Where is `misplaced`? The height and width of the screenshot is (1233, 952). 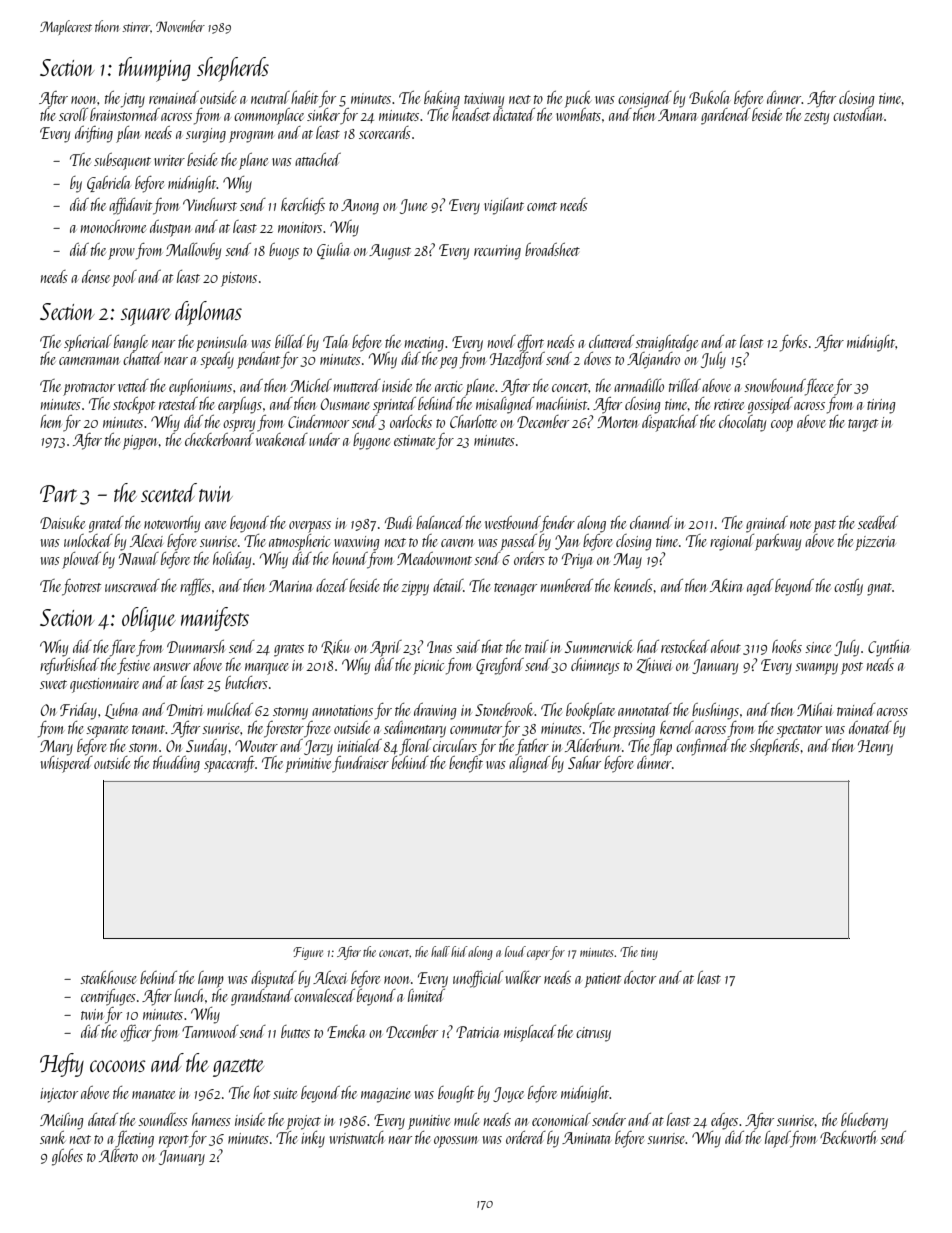 misplaced is located at coordinates (530, 1033).
